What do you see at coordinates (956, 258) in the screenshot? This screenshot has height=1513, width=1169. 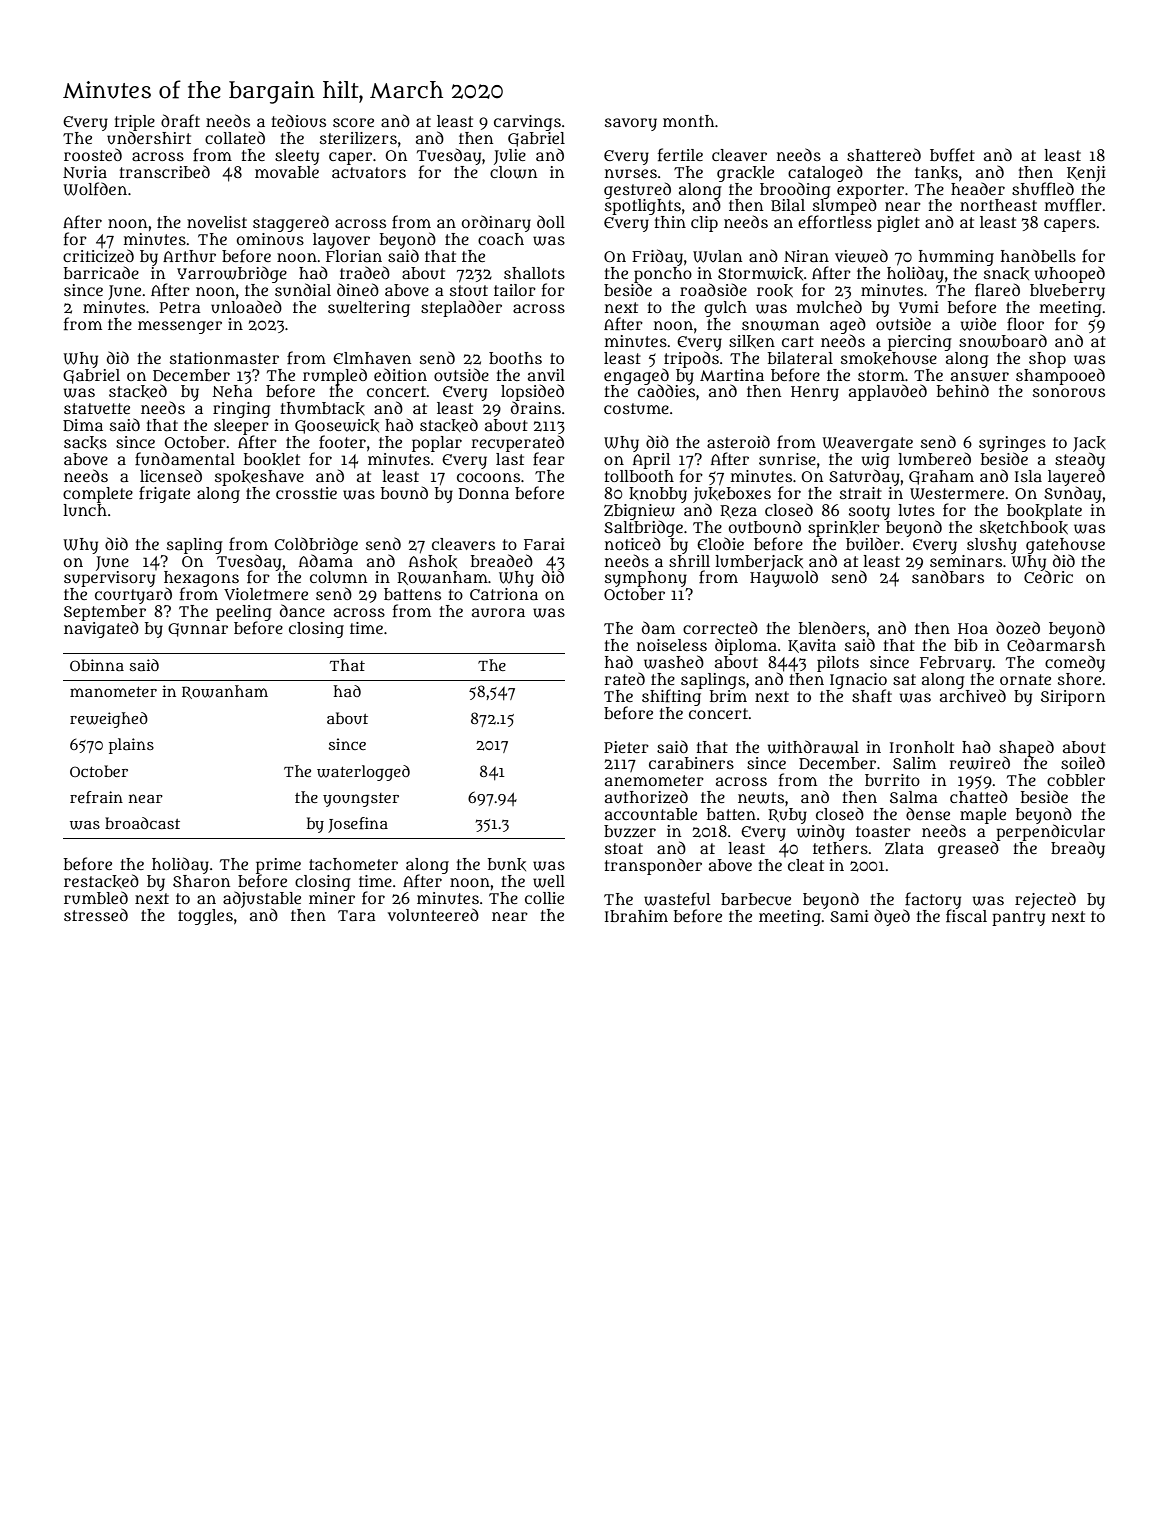 I see `humming` at bounding box center [956, 258].
